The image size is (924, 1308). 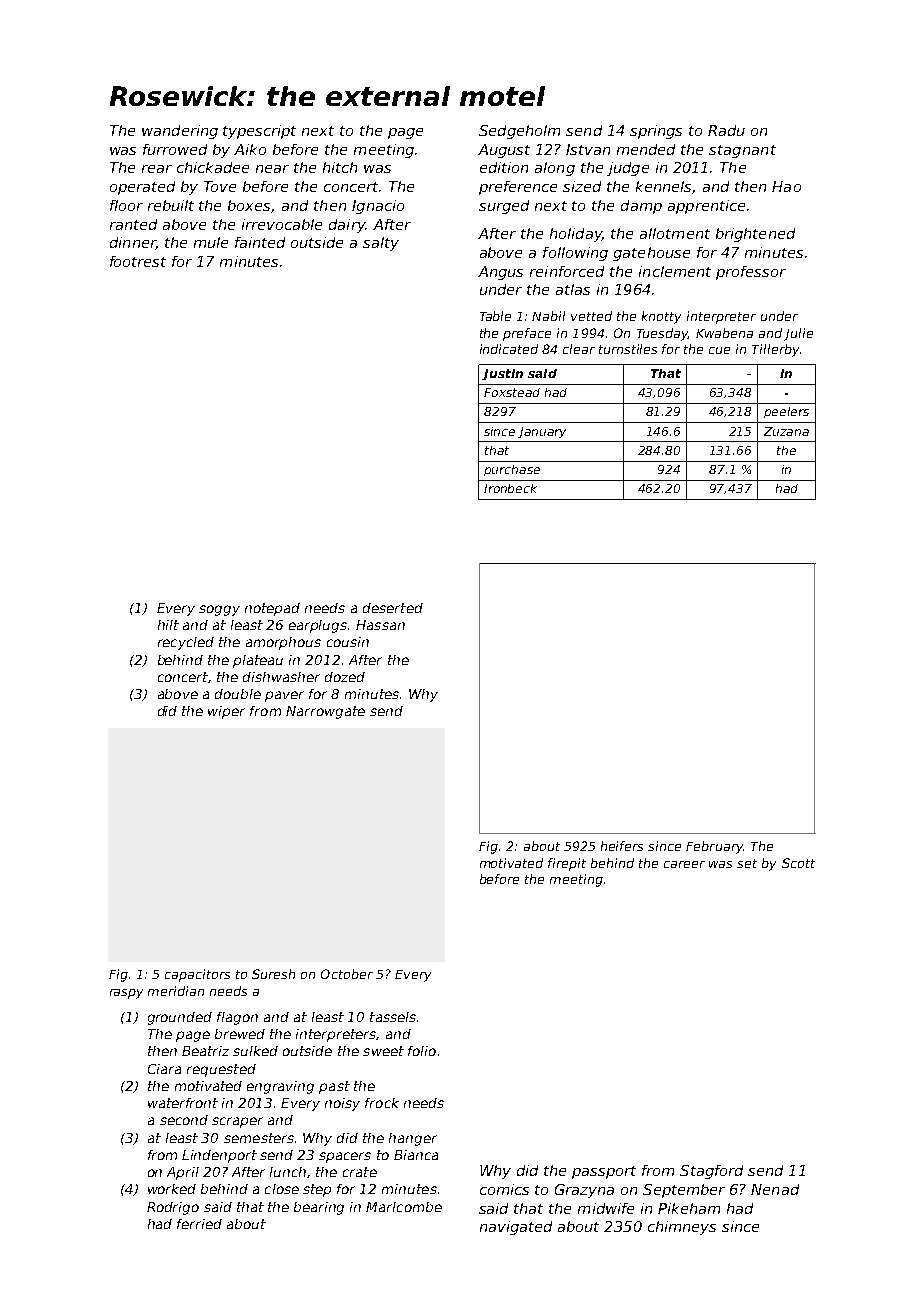 I want to click on hilt, so click(x=168, y=625).
